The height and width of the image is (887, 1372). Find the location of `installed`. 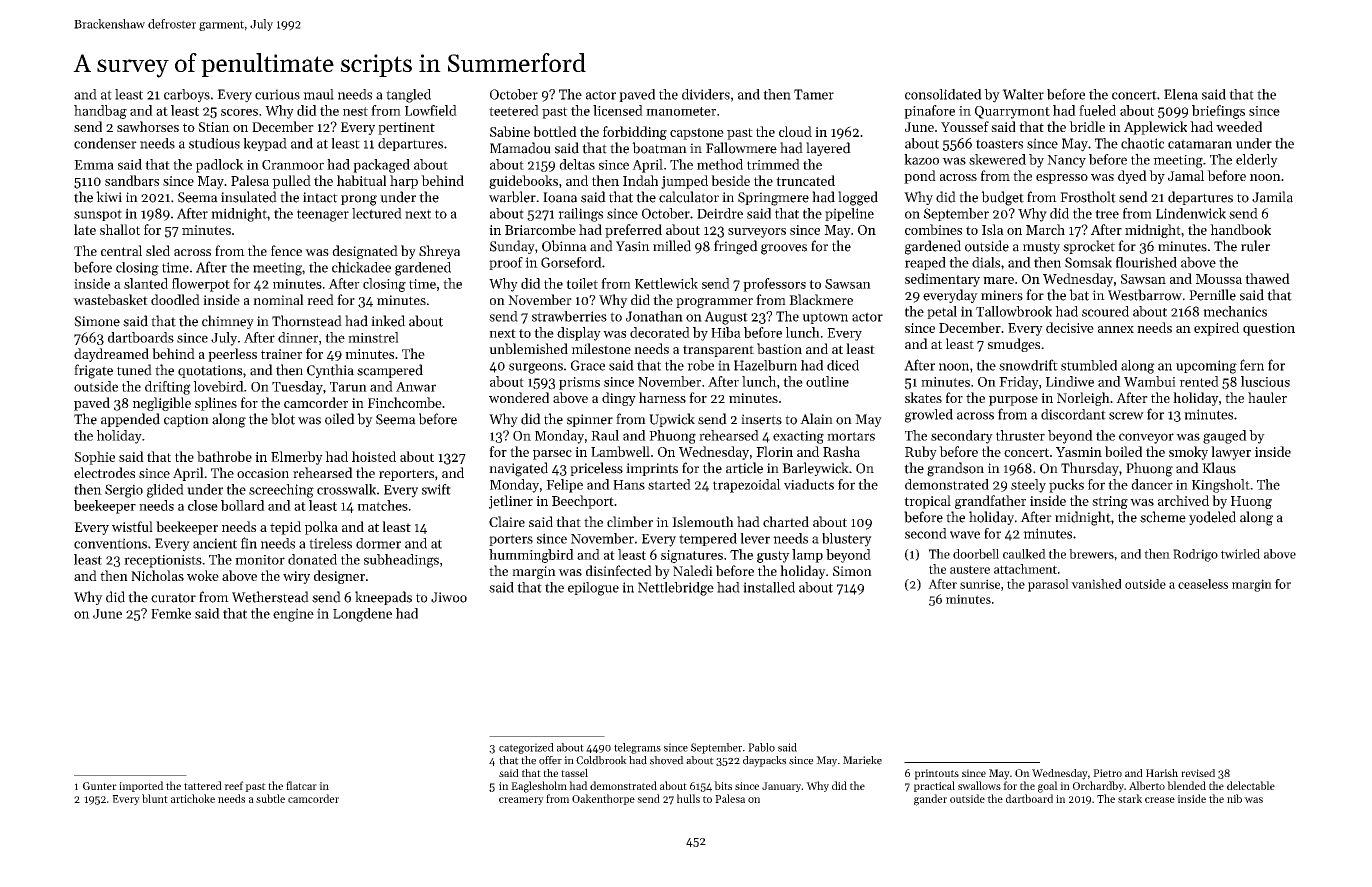

installed is located at coordinates (769, 587).
